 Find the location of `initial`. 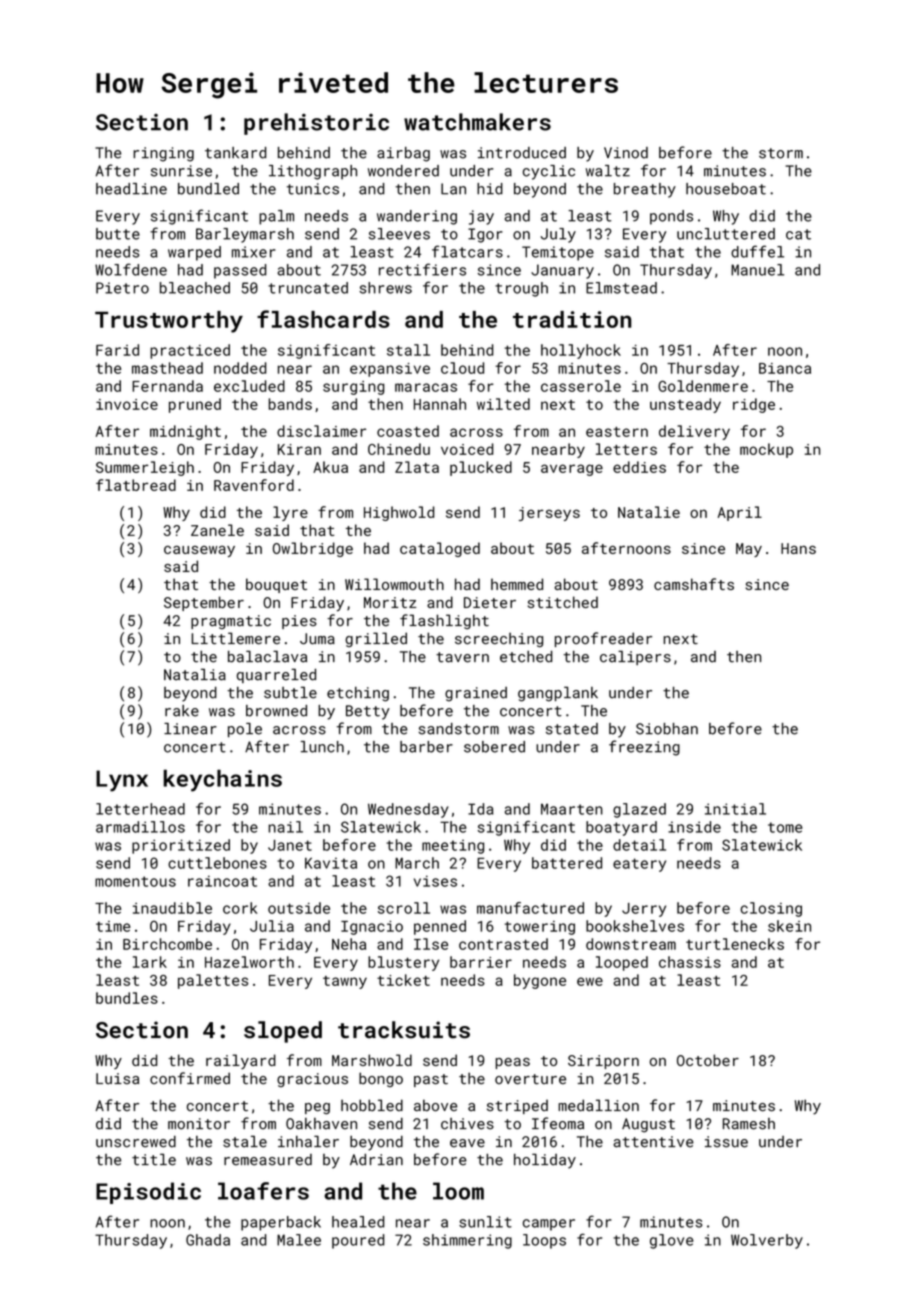

initial is located at coordinates (735, 809).
